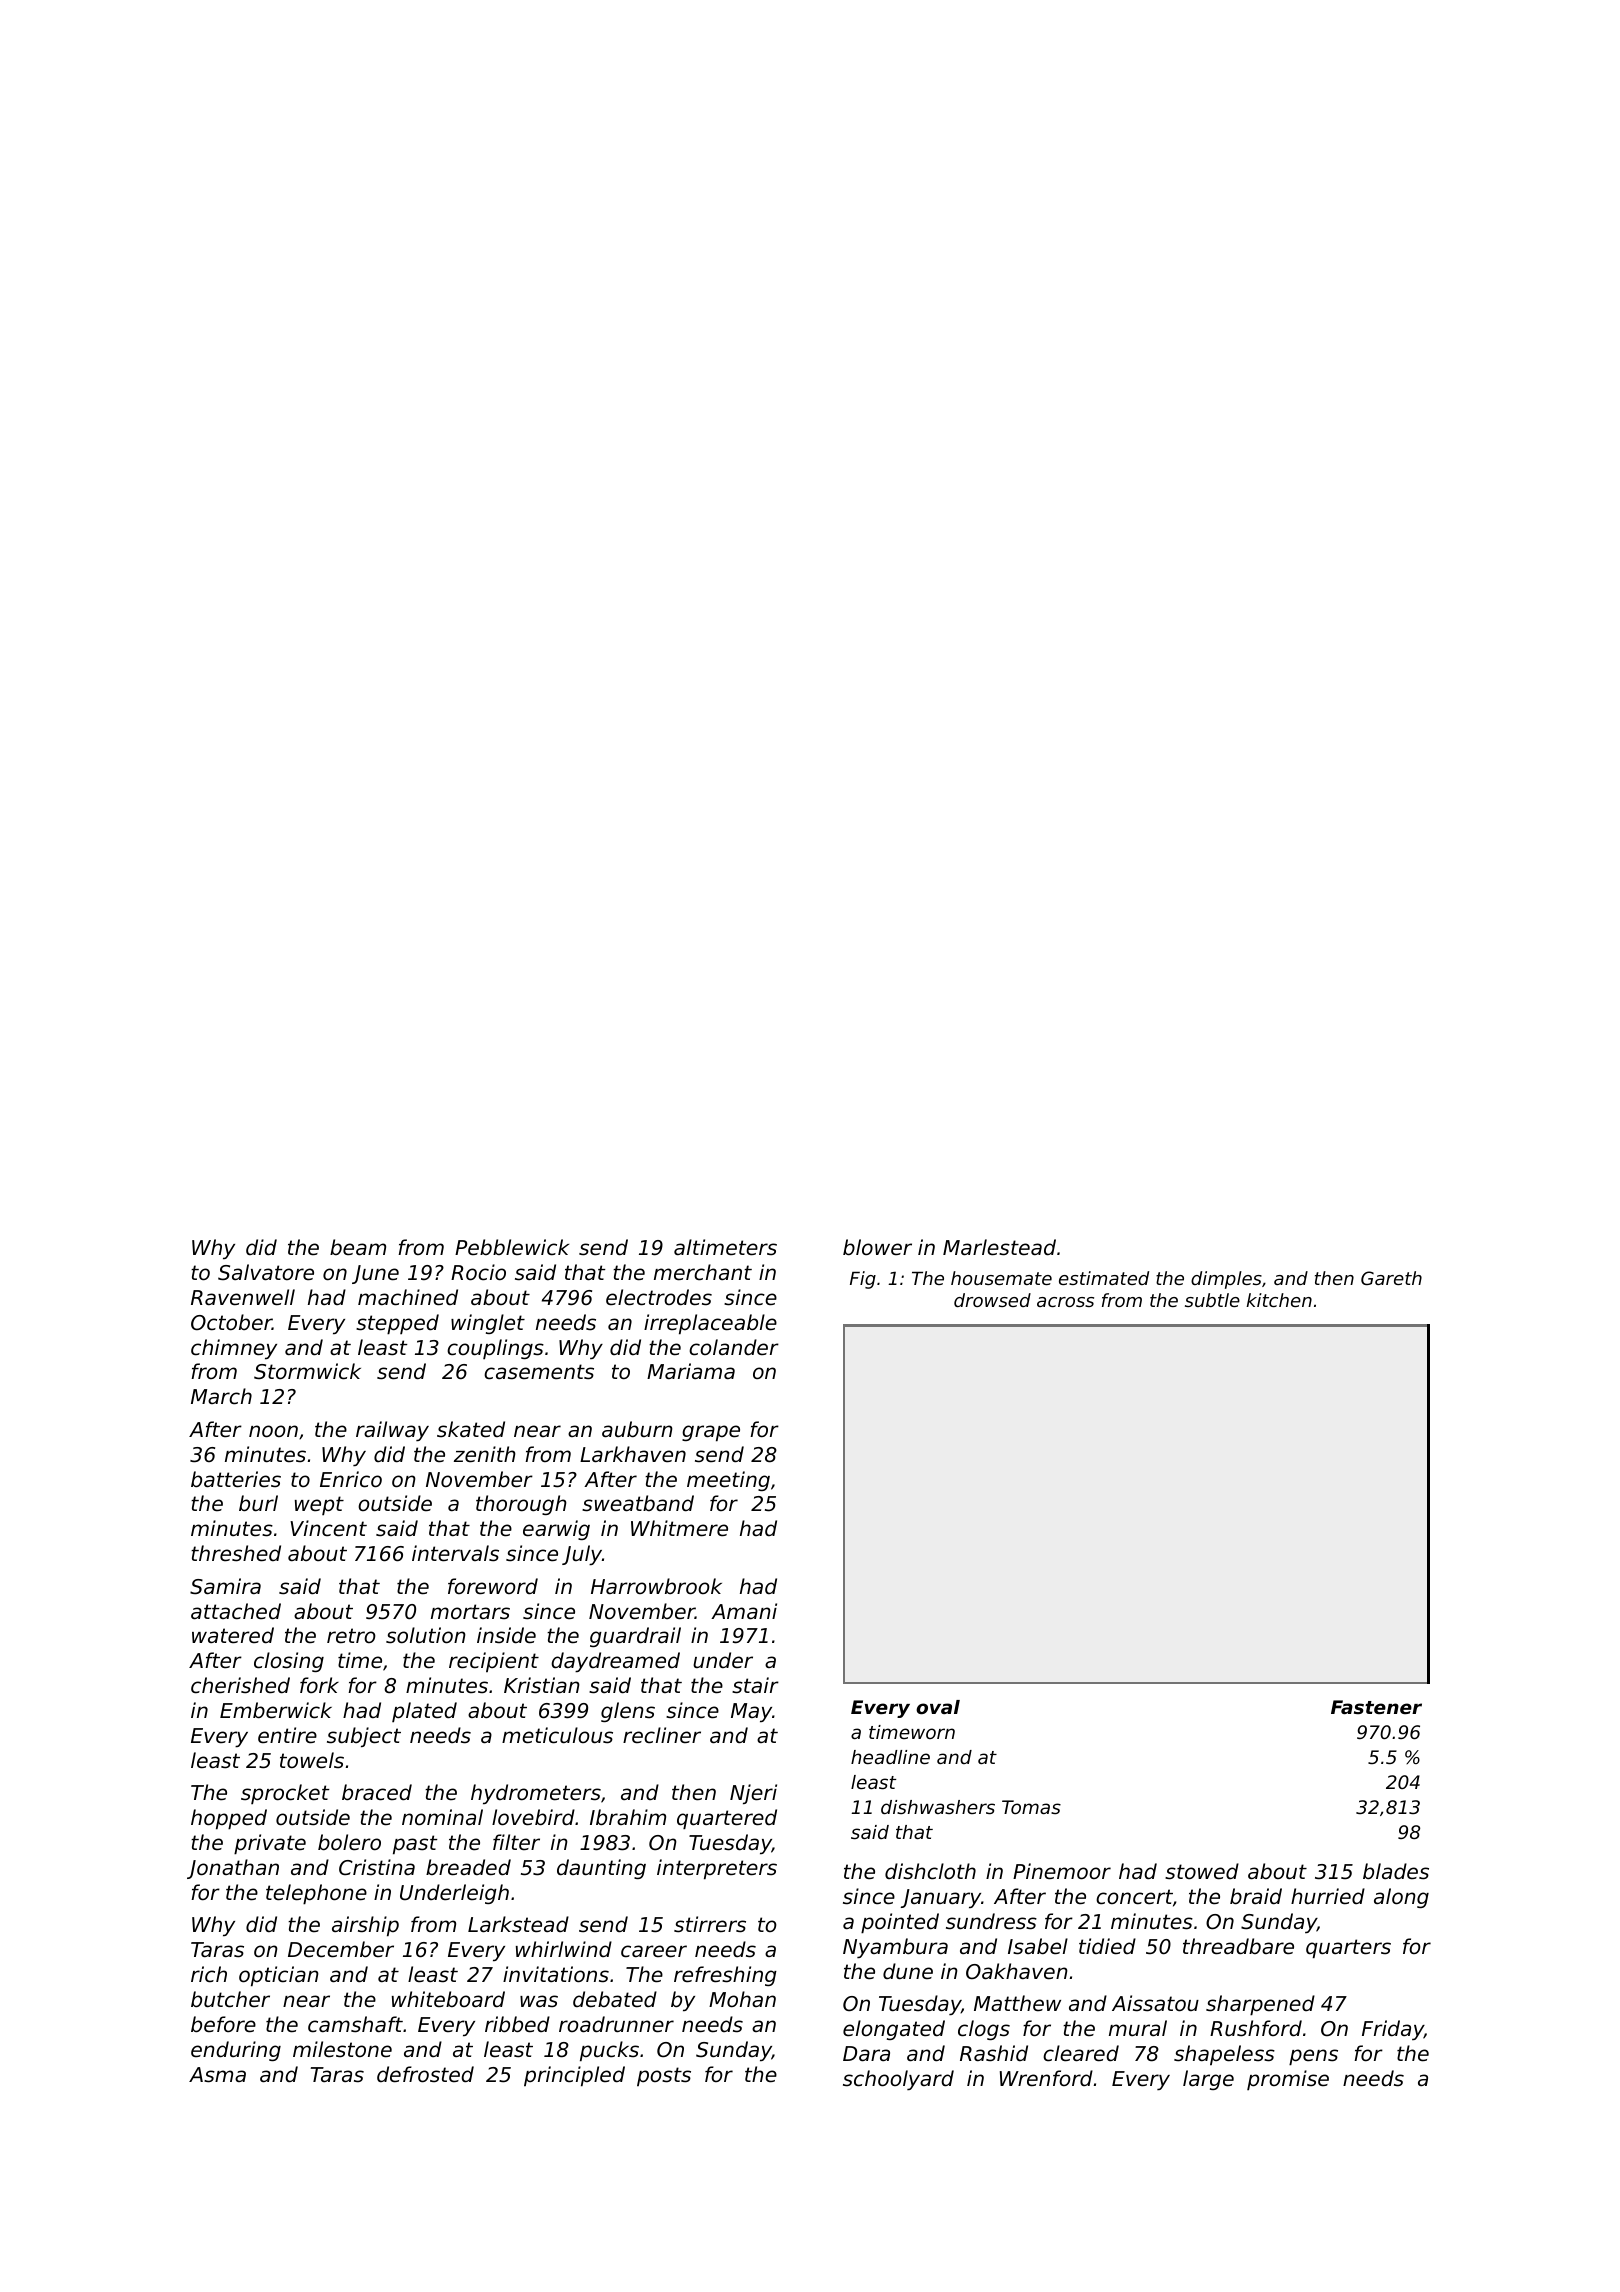 Image resolution: width=1620 pixels, height=2292 pixels. Describe the element at coordinates (894, 2030) in the screenshot. I see `elongated` at that location.
